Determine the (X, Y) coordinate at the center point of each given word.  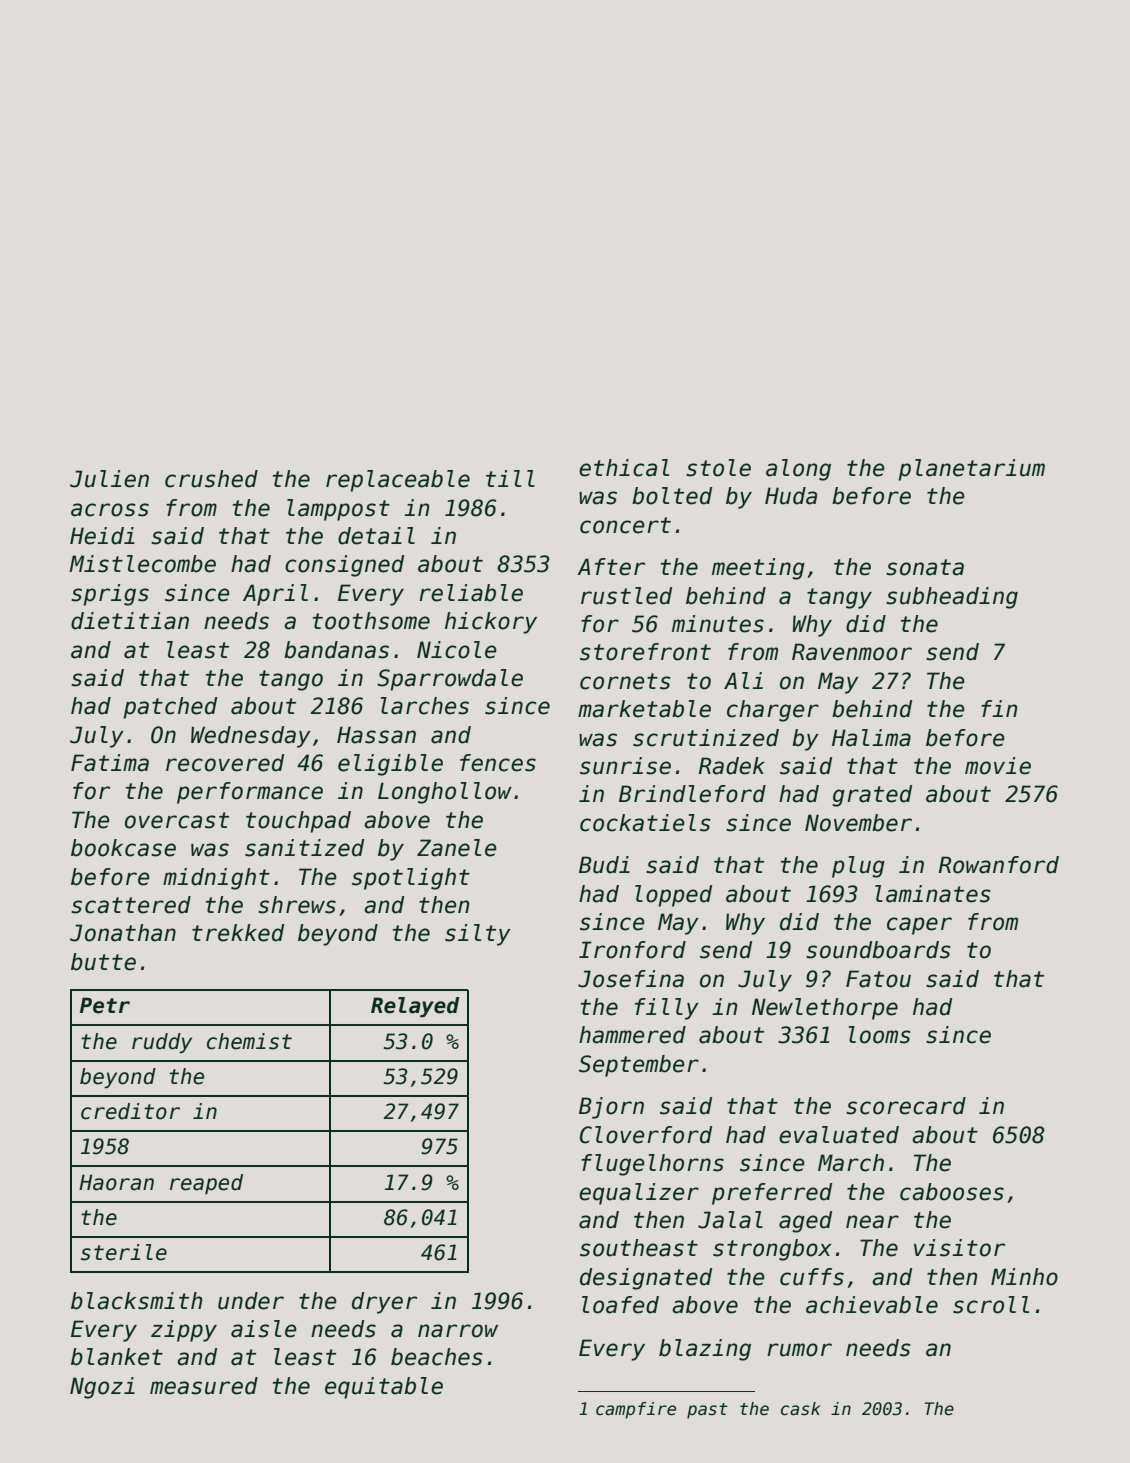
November (858, 823)
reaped (206, 1184)
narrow (458, 1331)
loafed (620, 1305)
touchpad (298, 822)
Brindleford (692, 794)
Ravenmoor (852, 652)
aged (805, 1222)
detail (376, 536)
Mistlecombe (142, 564)
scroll (991, 1305)
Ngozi (102, 1388)
